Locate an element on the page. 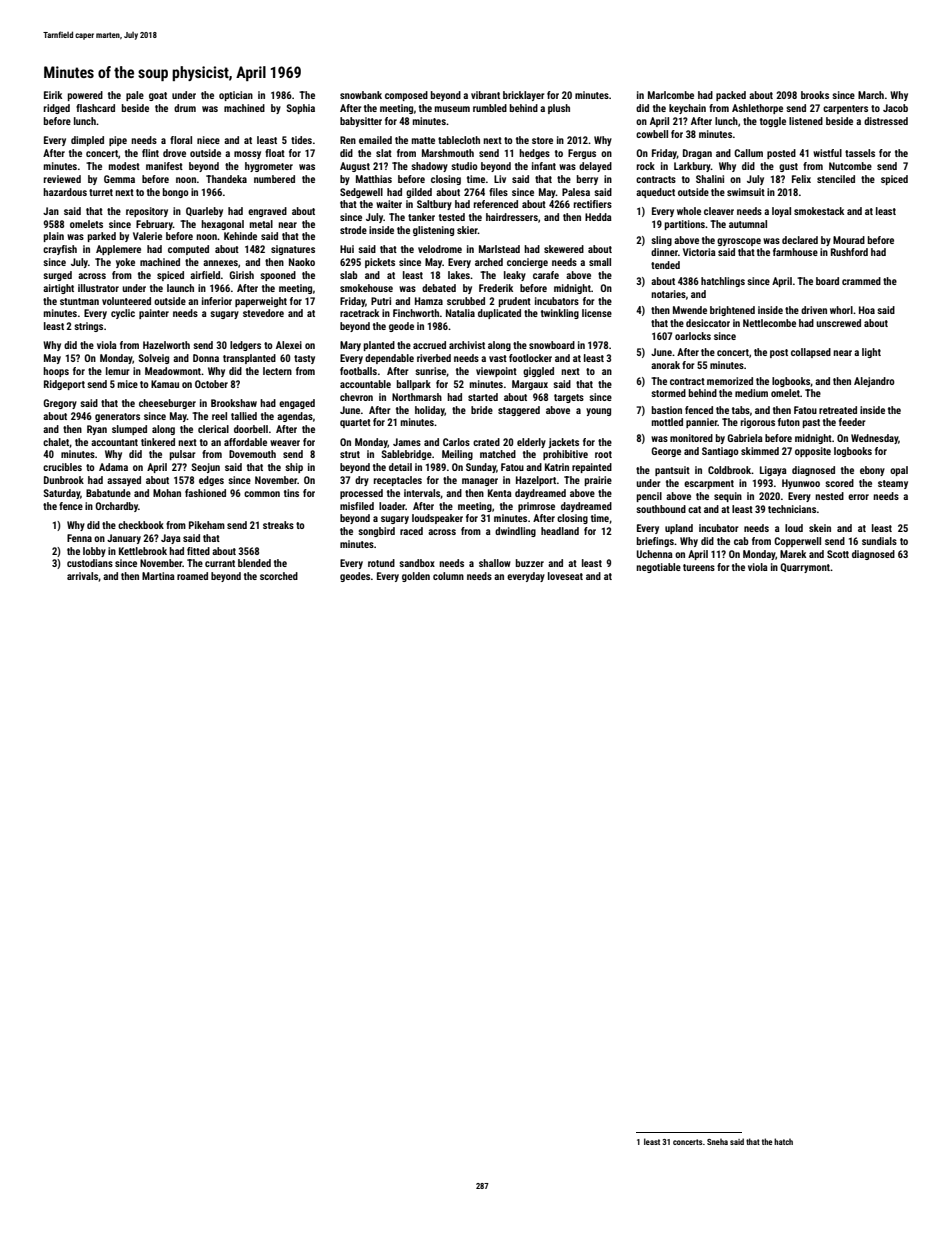 Image resolution: width=952 pixels, height=1233 pixels. futon is located at coordinates (789, 422).
